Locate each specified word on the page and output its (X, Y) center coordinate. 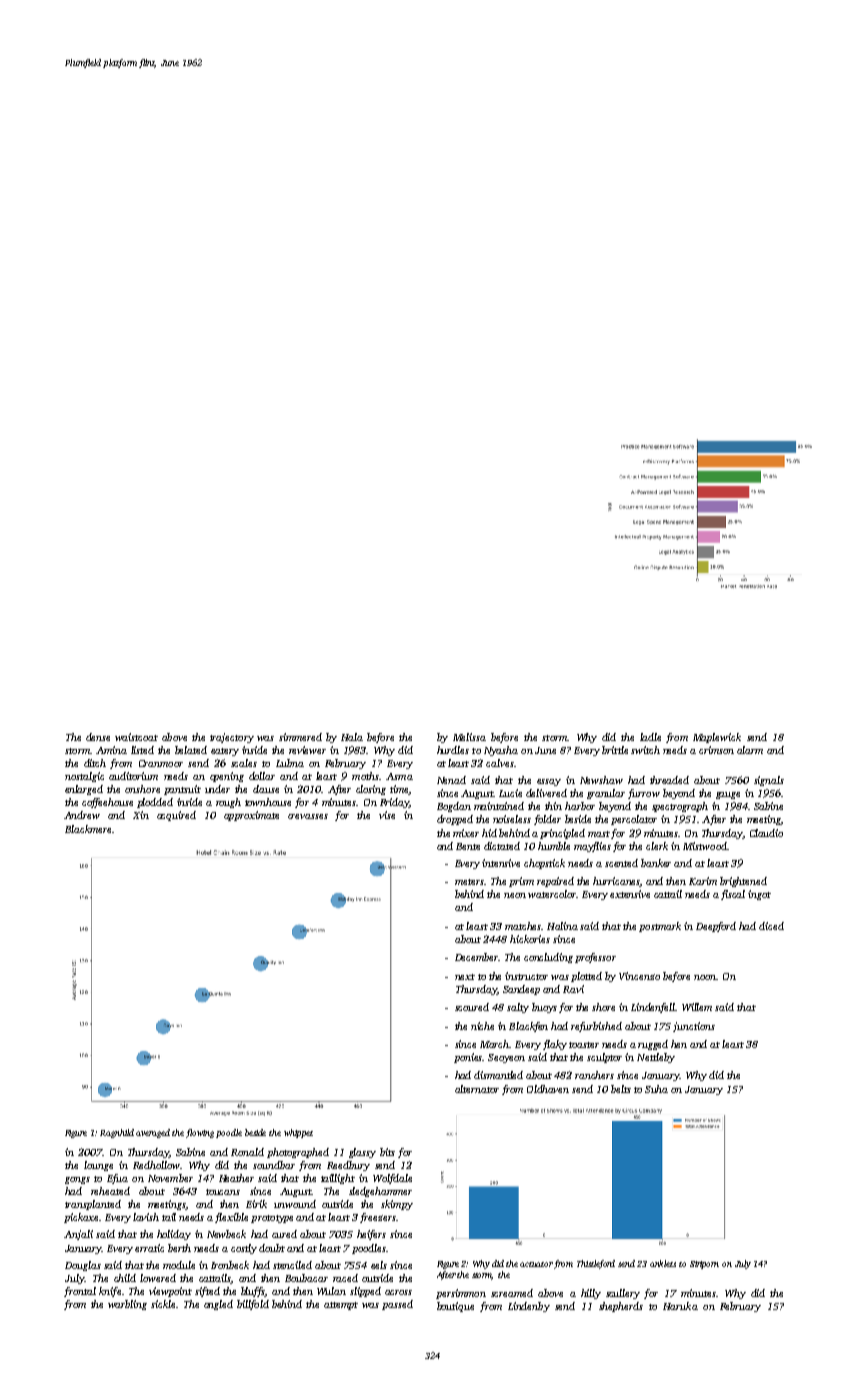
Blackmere (88, 829)
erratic (149, 1248)
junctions (694, 1027)
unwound (295, 1204)
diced (771, 926)
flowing (200, 1133)
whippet (298, 1133)
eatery (225, 752)
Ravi (573, 989)
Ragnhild (117, 1133)
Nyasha (501, 751)
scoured (472, 1007)
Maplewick (717, 738)
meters (469, 882)
